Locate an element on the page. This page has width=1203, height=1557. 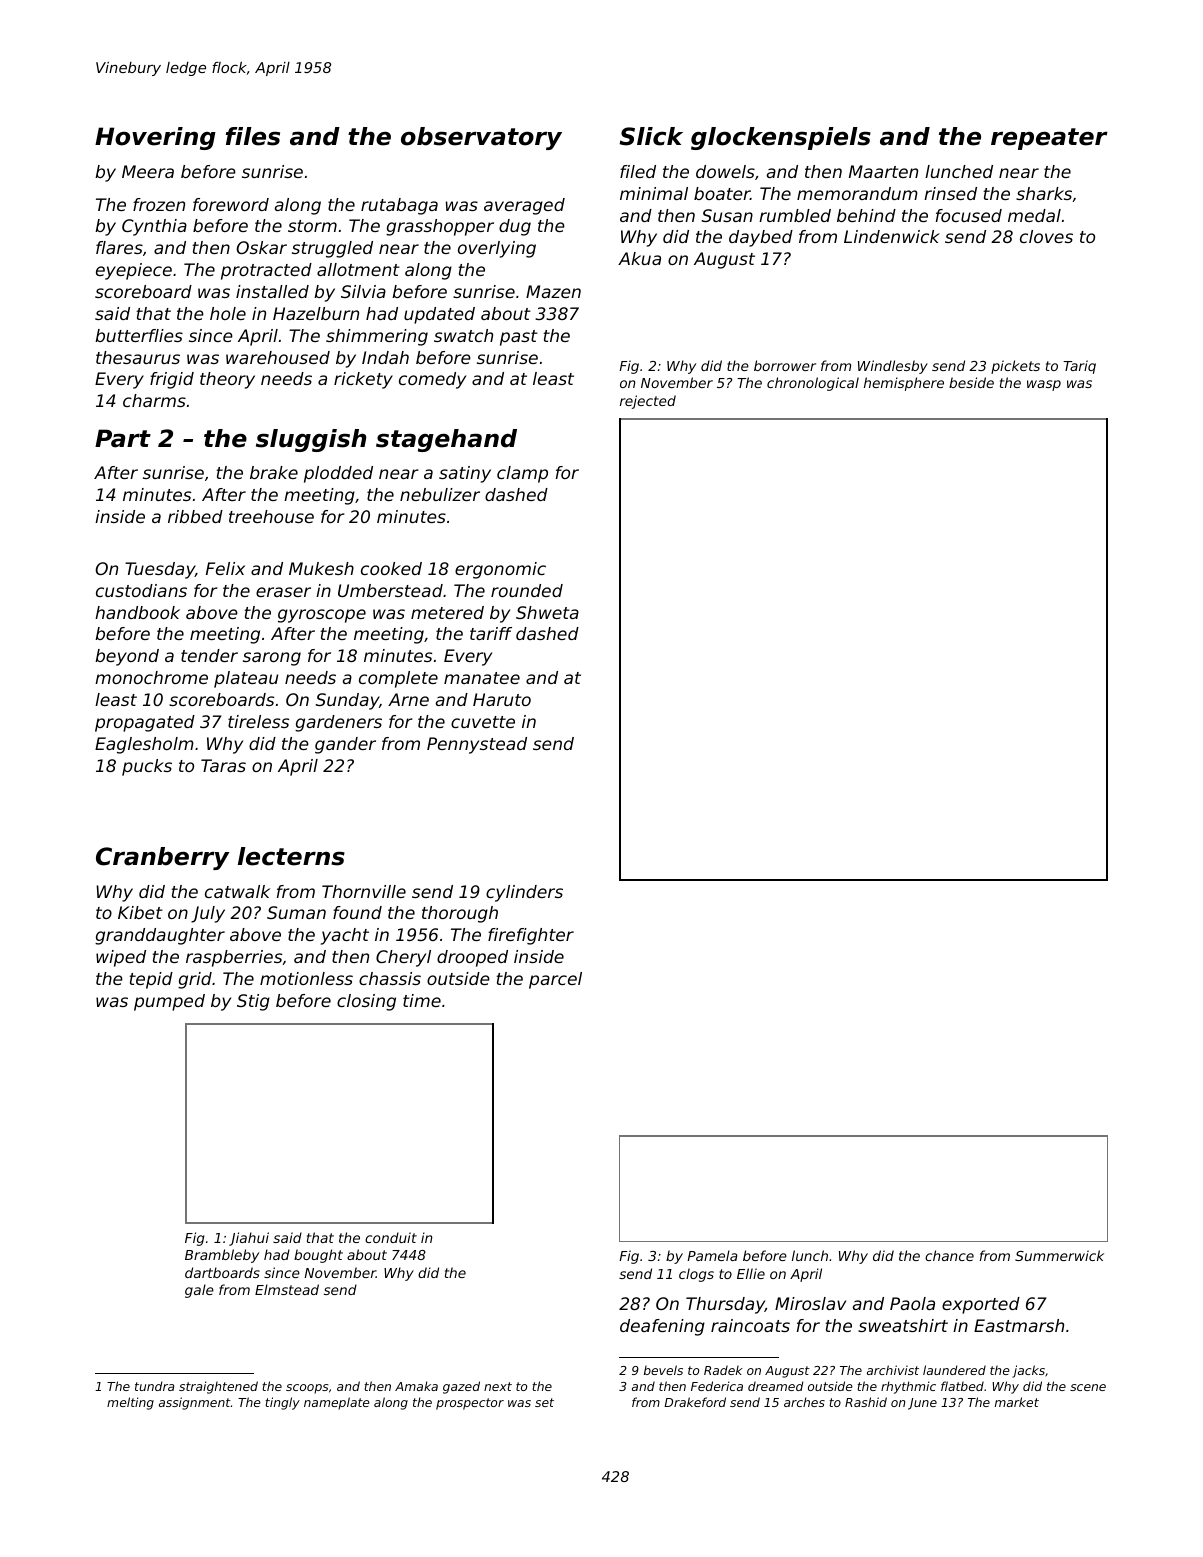
repeater is located at coordinates (1049, 139).
